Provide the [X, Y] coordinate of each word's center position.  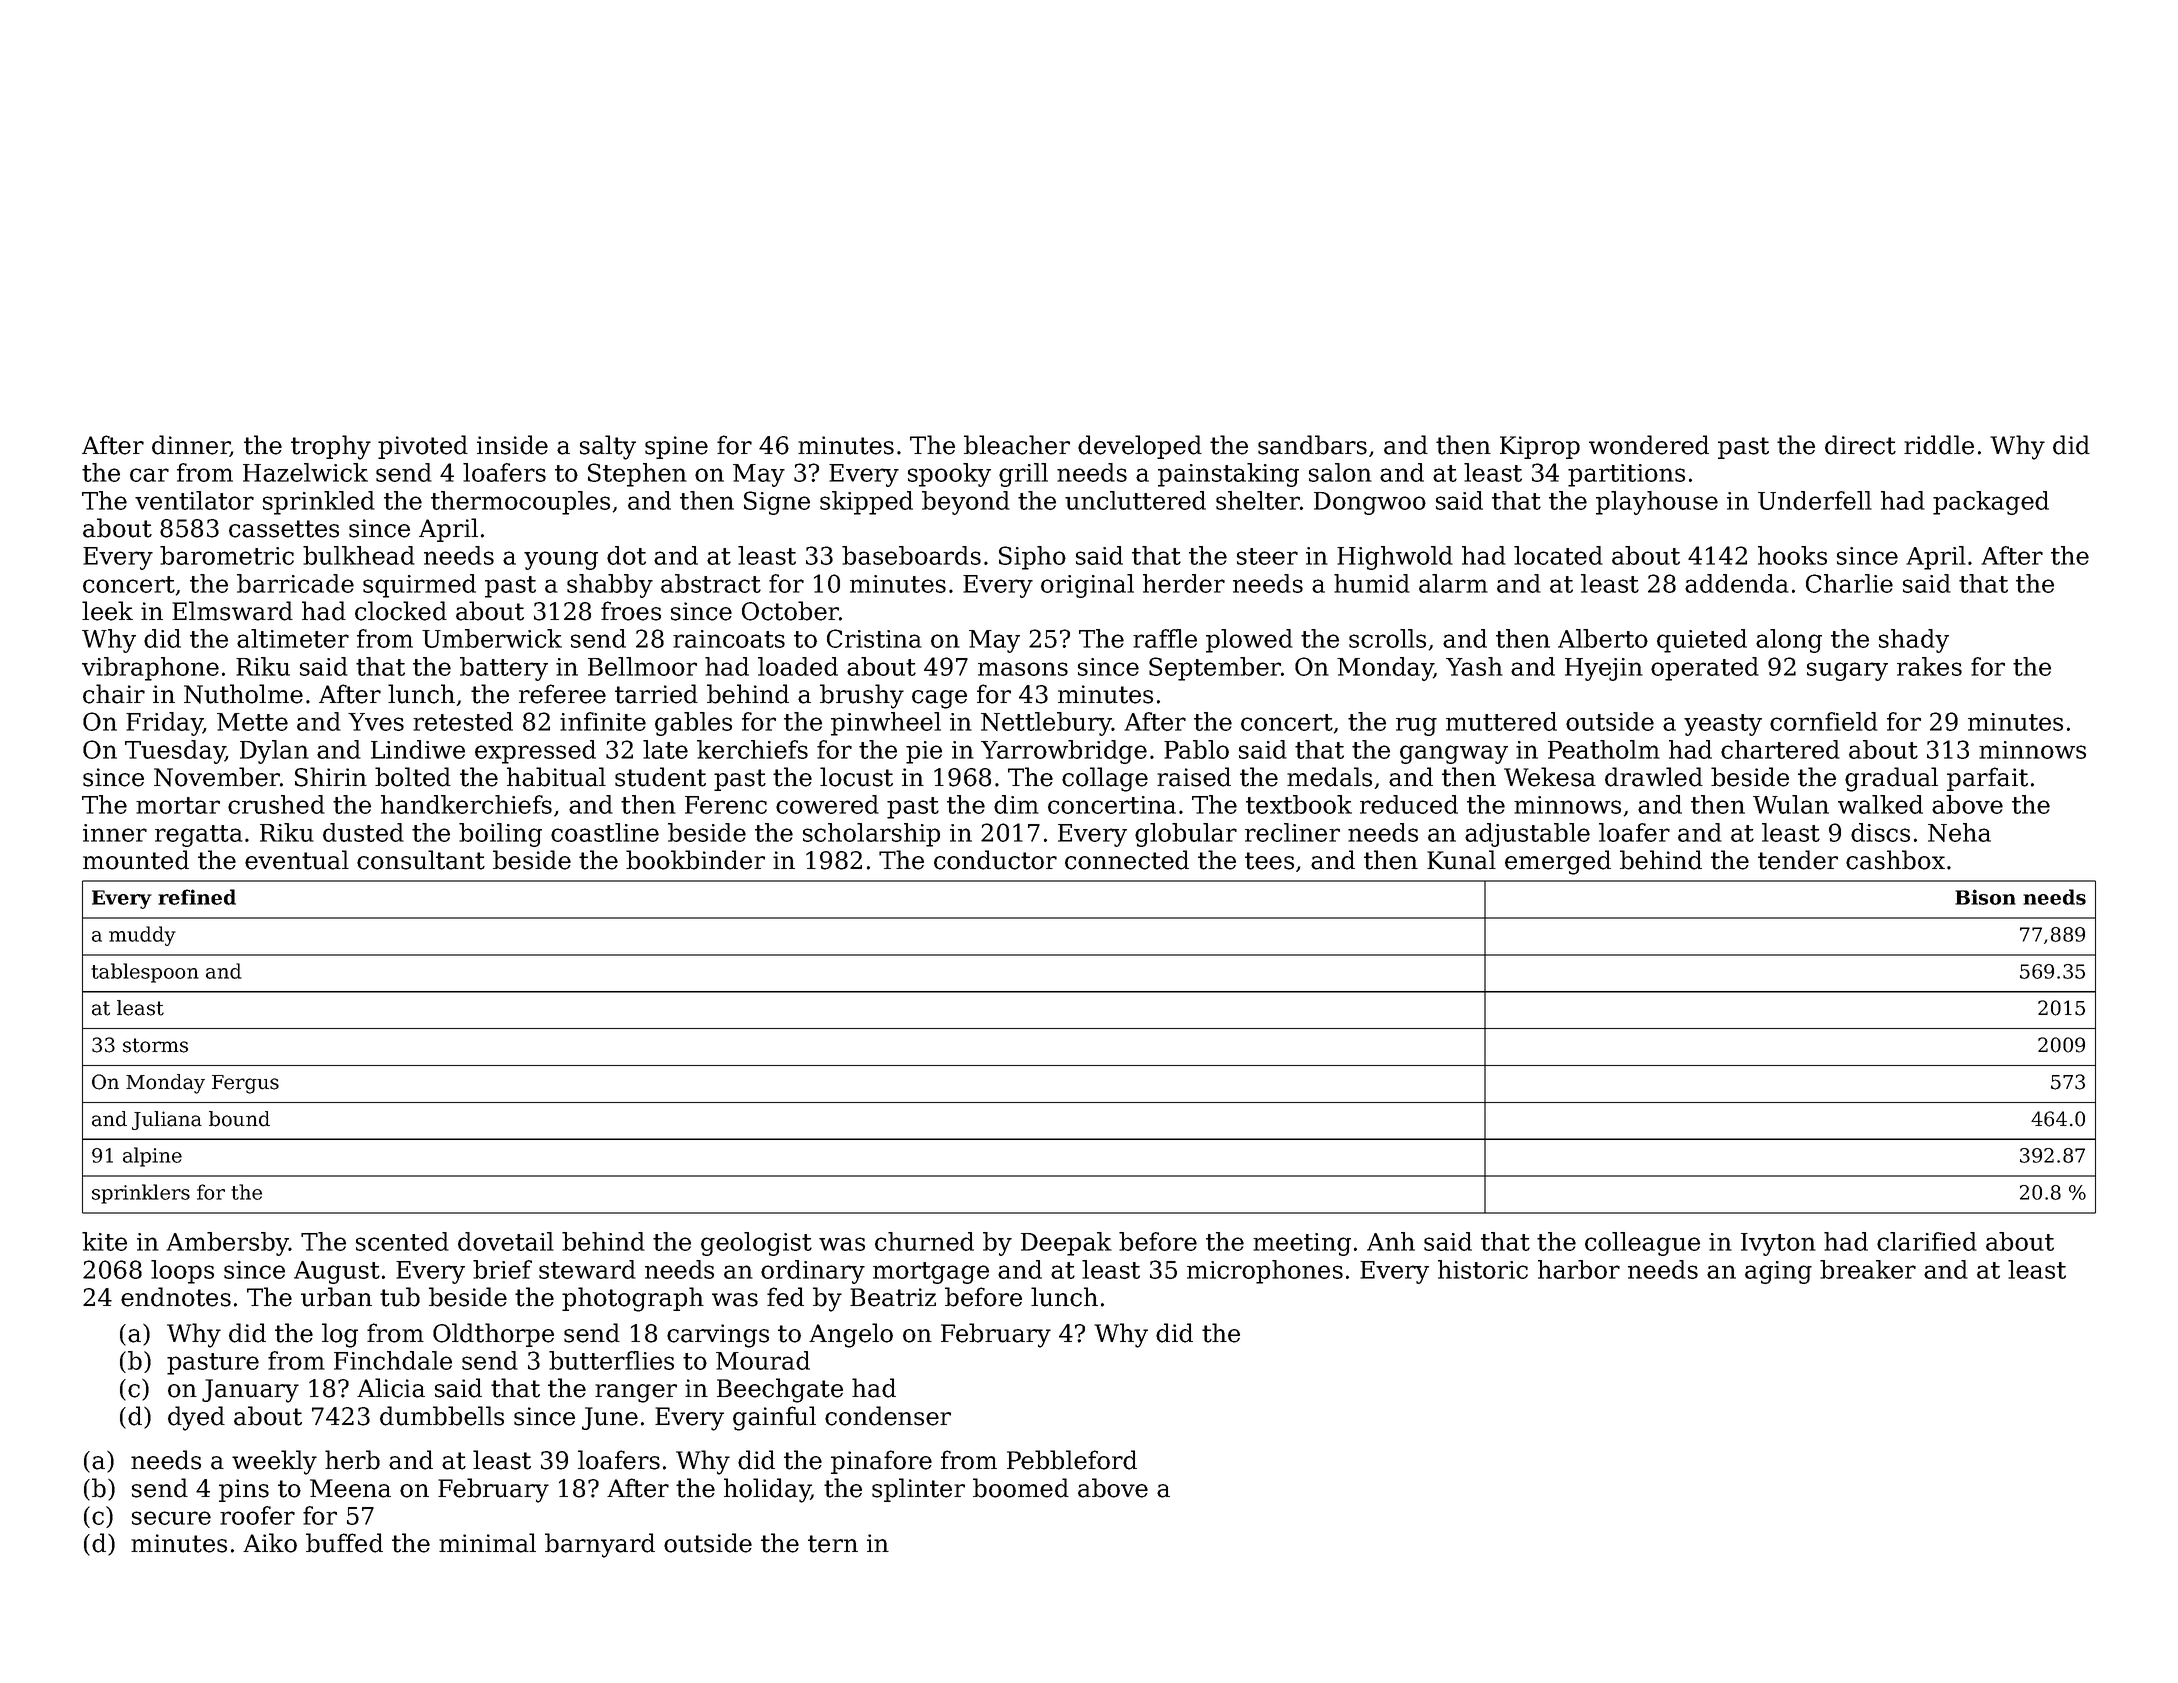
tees [1269, 861]
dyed [196, 1418]
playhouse [1657, 503]
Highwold [1395, 558]
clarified [1927, 1241]
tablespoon [145, 973]
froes [631, 611]
